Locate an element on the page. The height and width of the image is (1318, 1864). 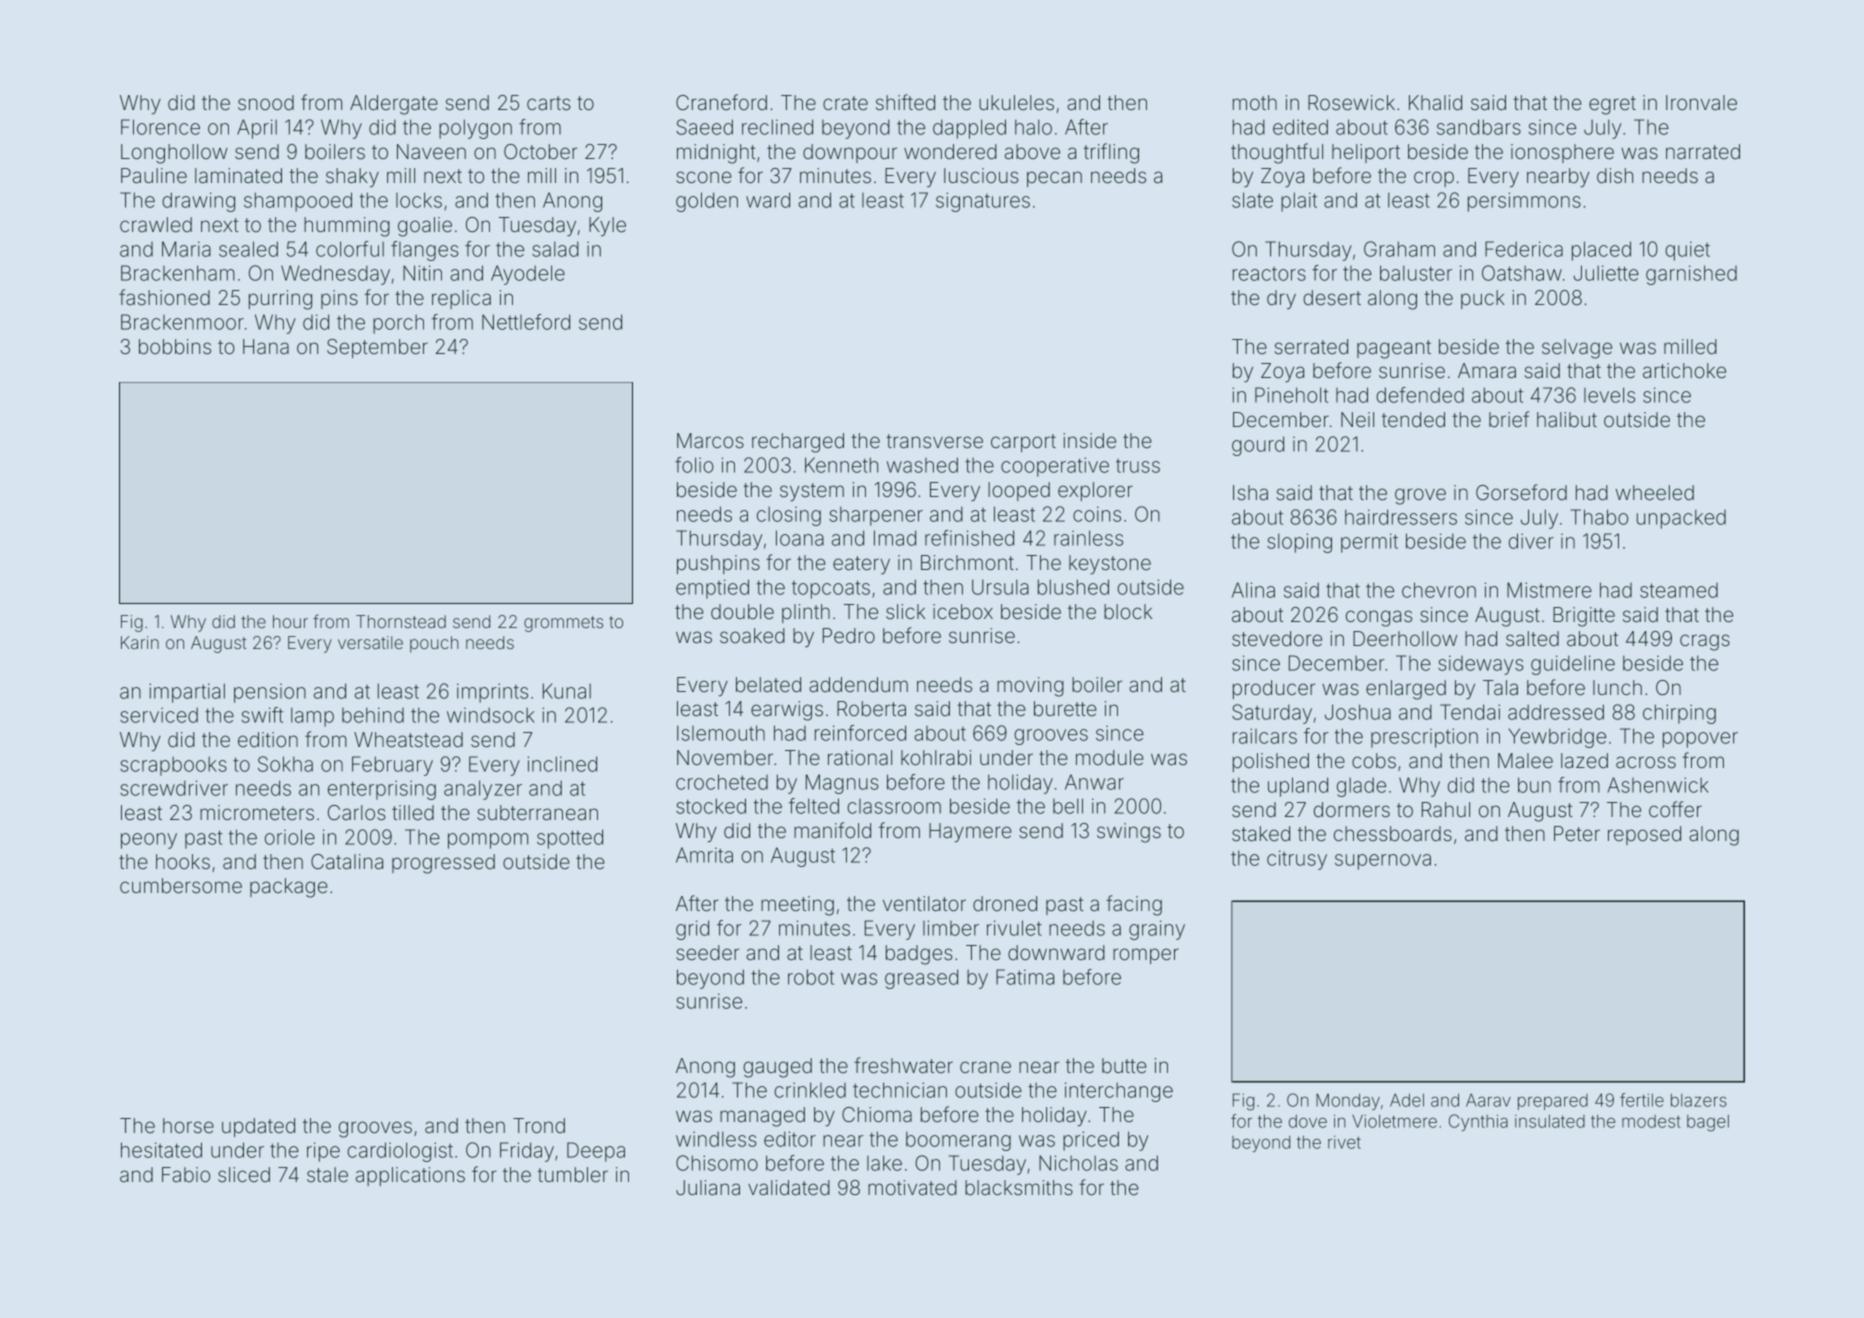
Joshua is located at coordinates (1358, 712).
